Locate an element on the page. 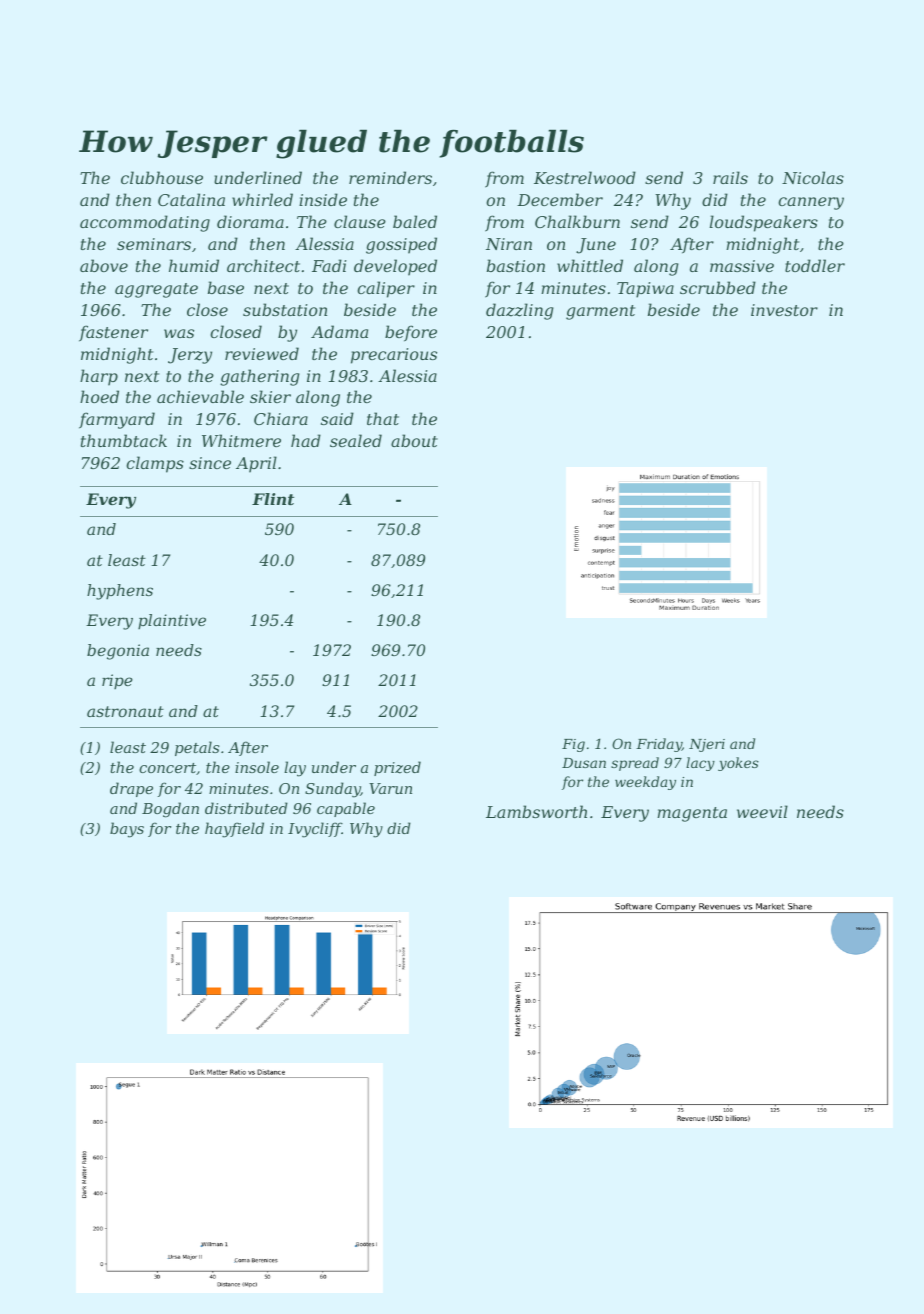 The height and width of the page is (1314, 924). scrubbed is located at coordinates (718, 287).
